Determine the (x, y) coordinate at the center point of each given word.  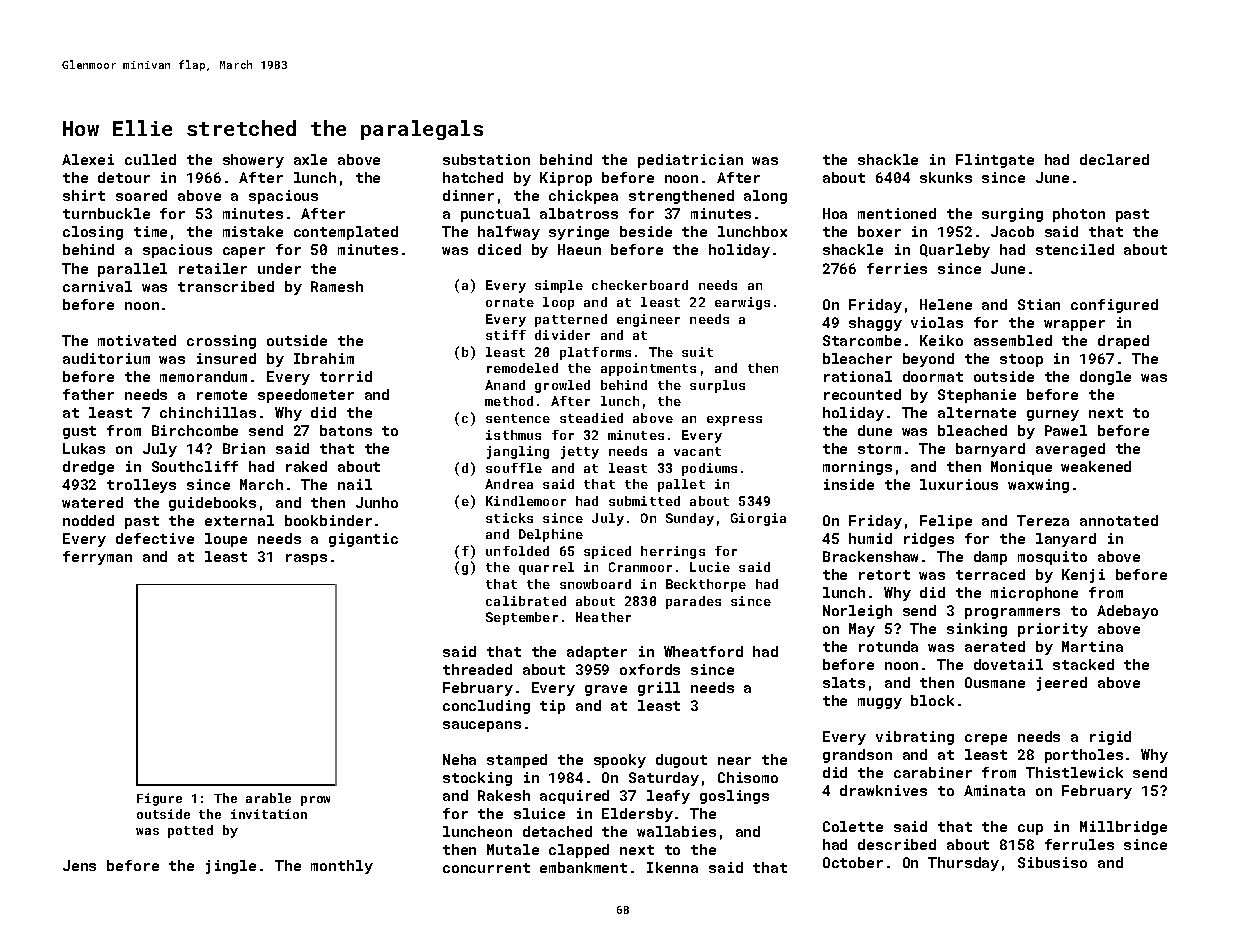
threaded (477, 669)
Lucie (710, 567)
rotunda (888, 646)
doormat (933, 376)
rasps (306, 559)
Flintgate (995, 161)
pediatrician (690, 161)
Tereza (1043, 520)
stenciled (1075, 249)
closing (93, 233)
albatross (579, 213)
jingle (231, 867)
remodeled (522, 368)
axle (310, 159)
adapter (597, 653)
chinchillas (208, 412)
